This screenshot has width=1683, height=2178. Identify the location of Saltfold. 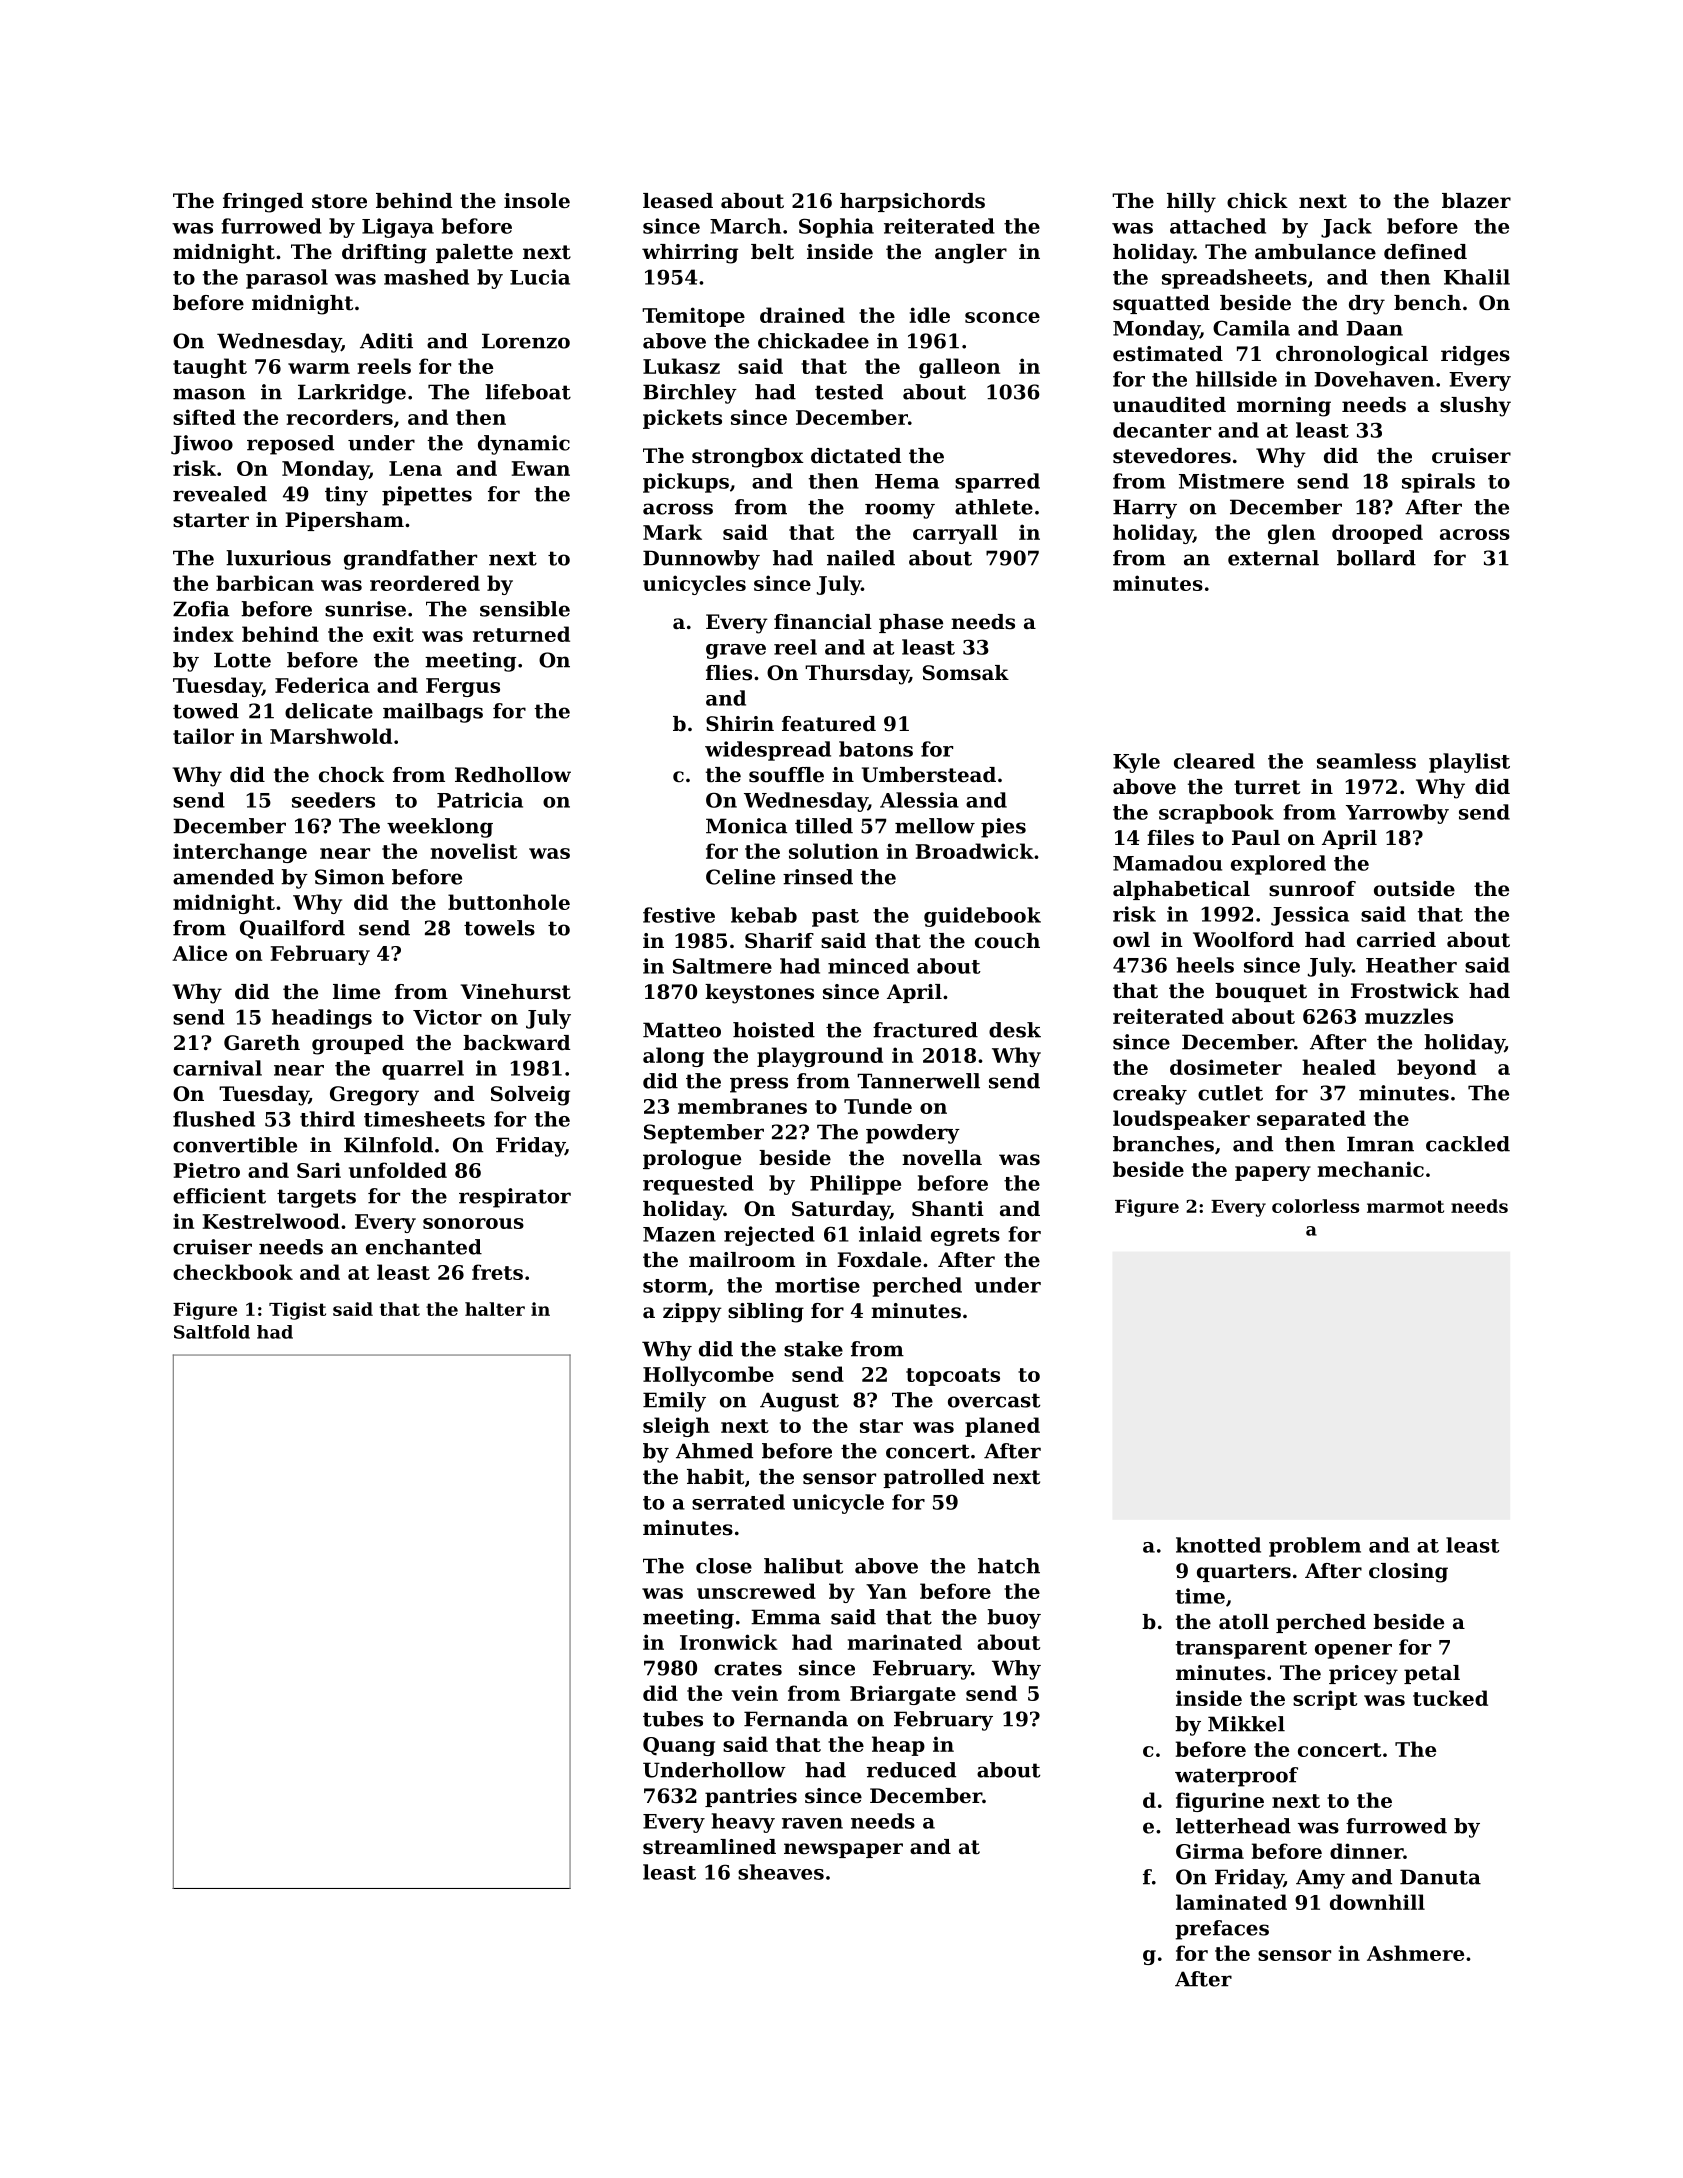
(212, 1332).
